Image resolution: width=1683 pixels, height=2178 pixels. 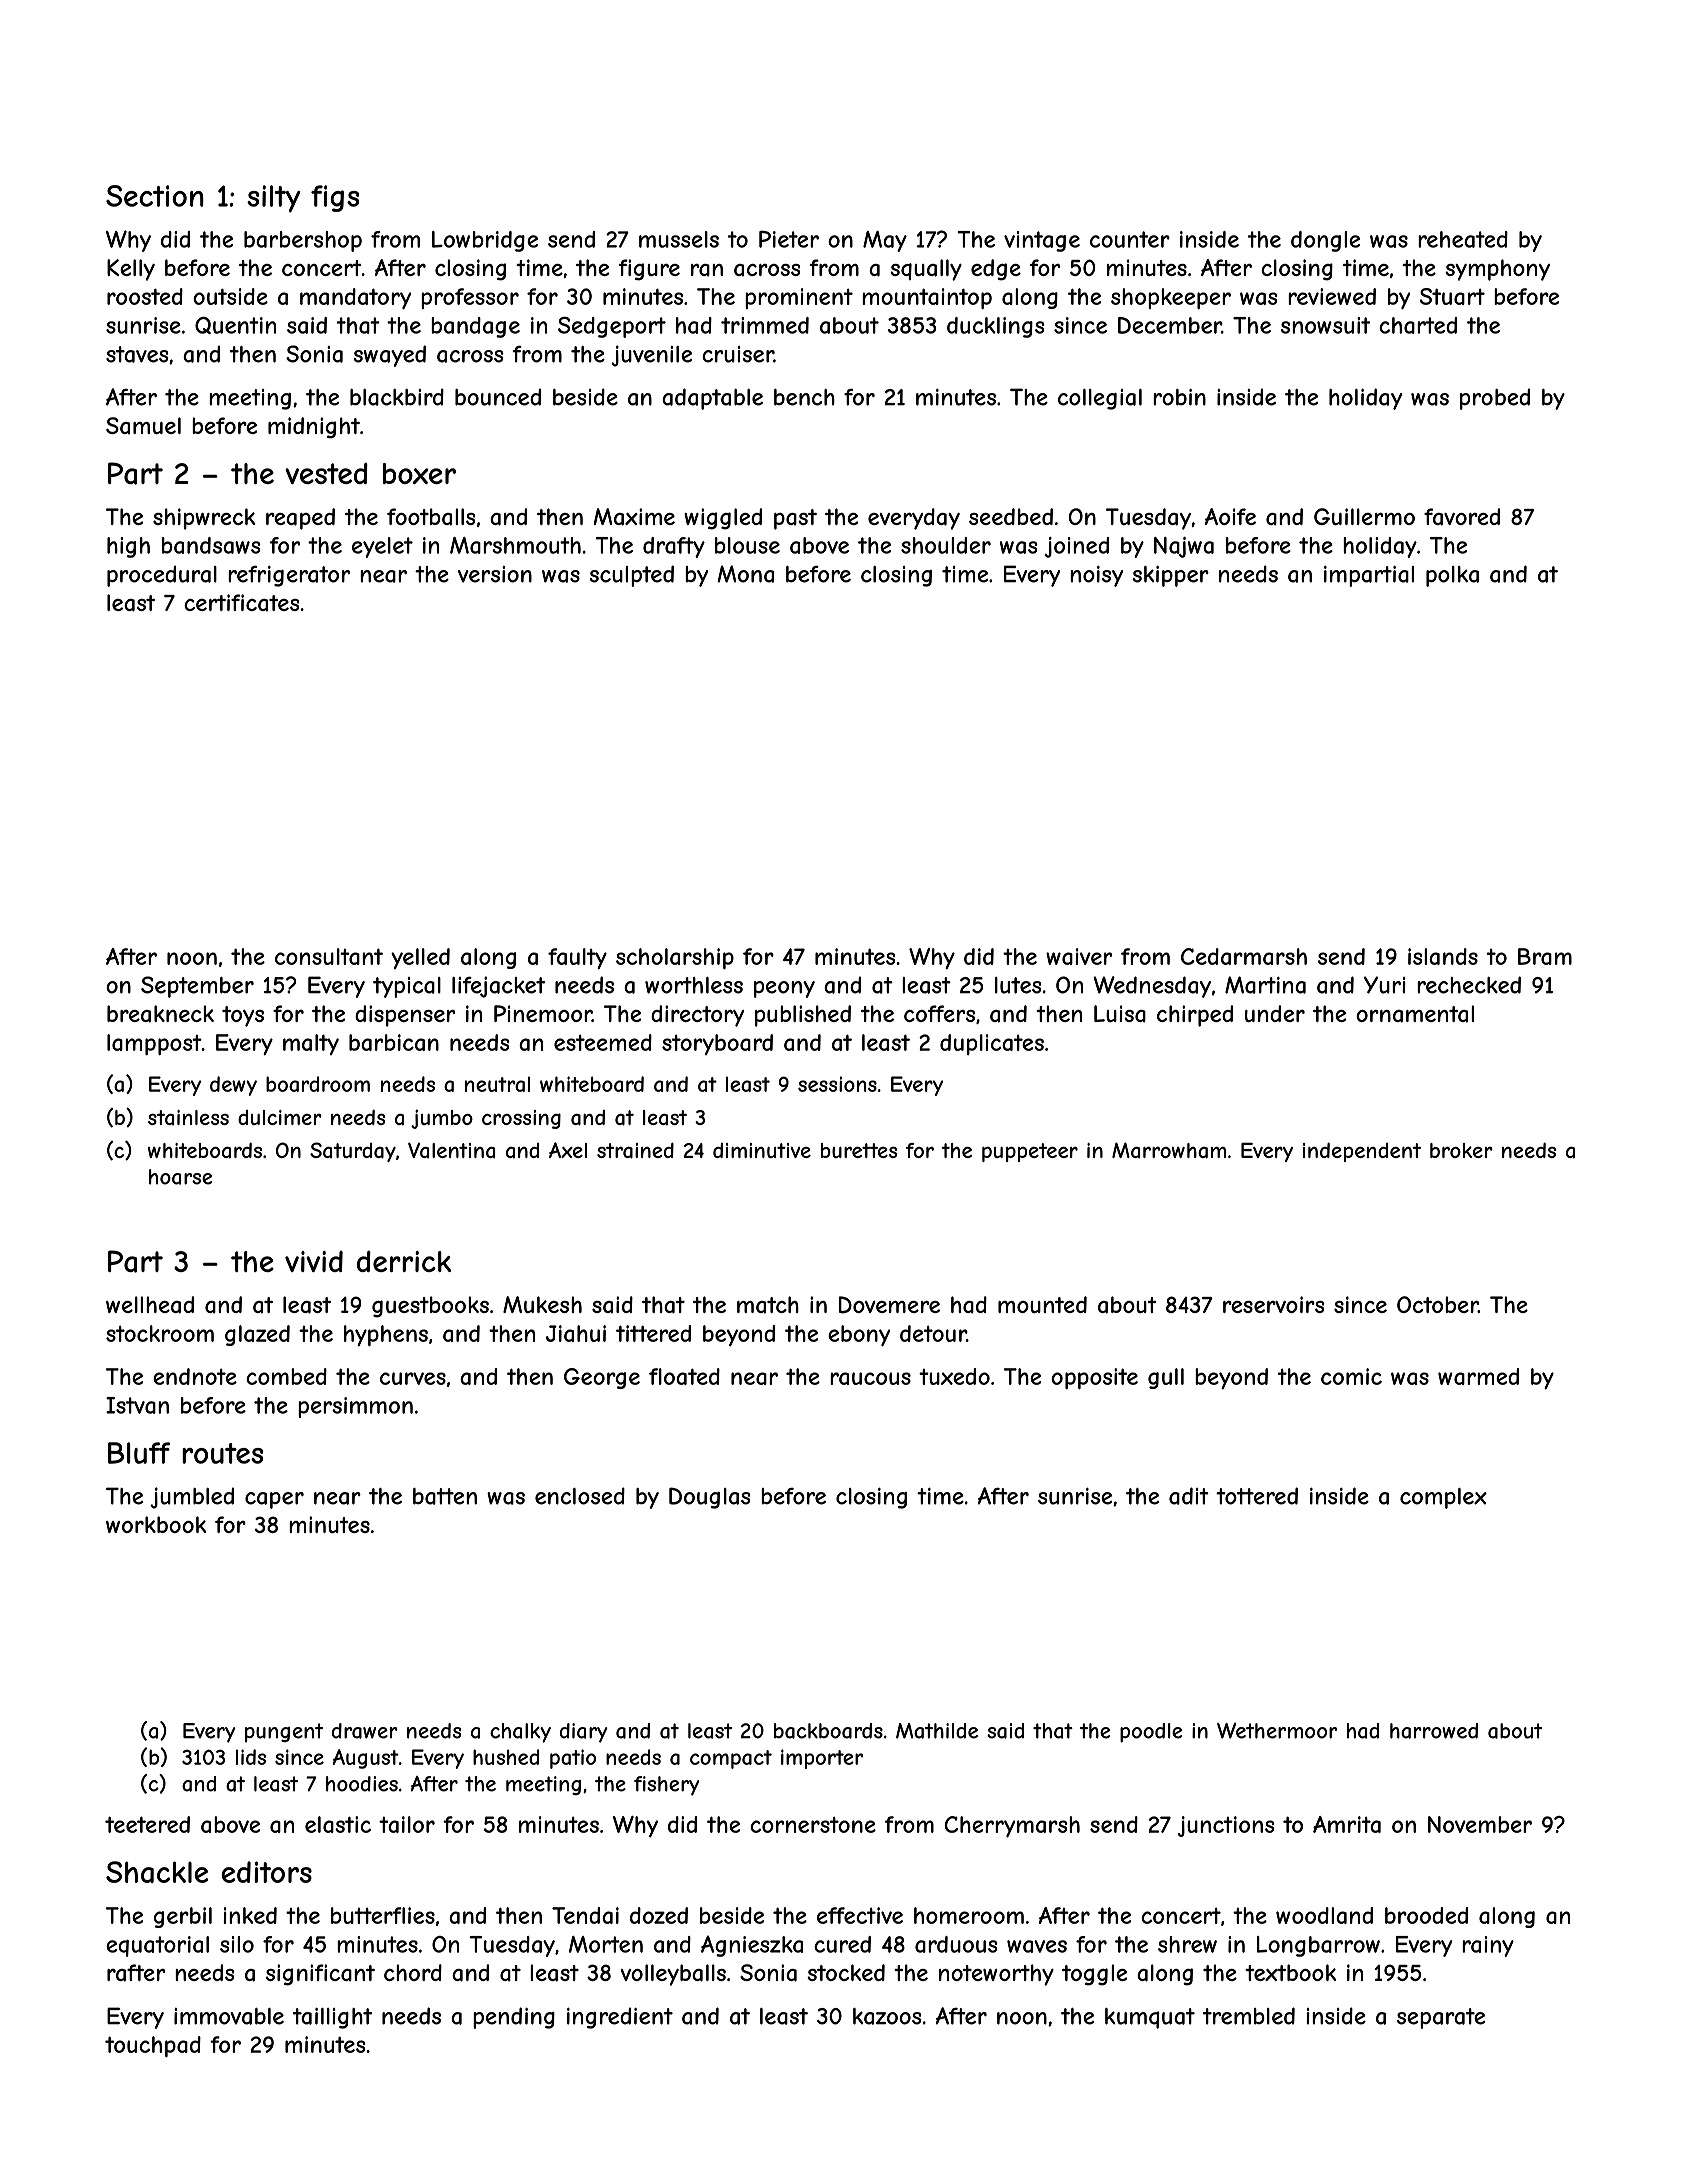 I want to click on version, so click(x=495, y=574).
